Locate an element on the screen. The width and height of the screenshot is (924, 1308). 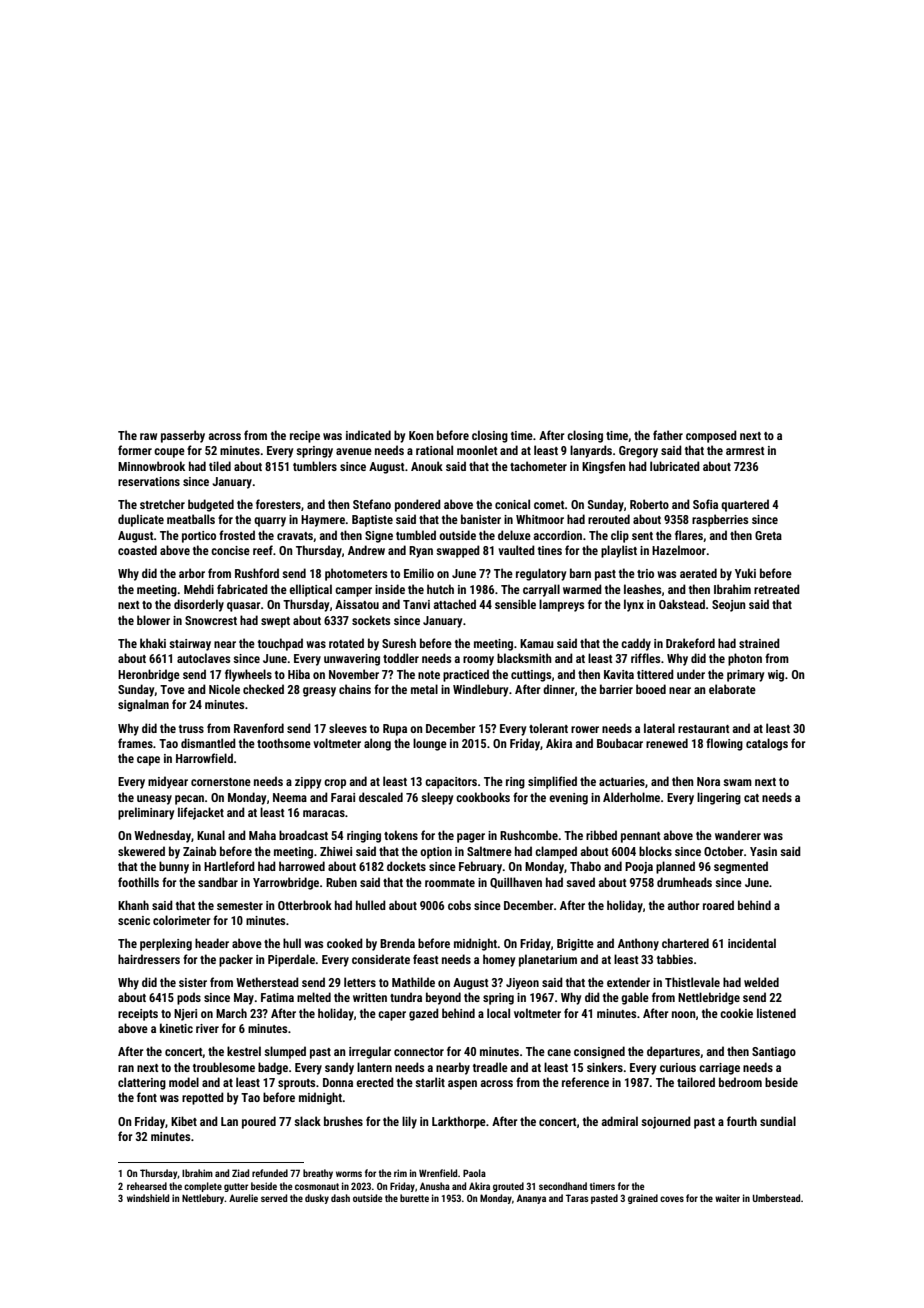
considerate is located at coordinates (381, 959).
